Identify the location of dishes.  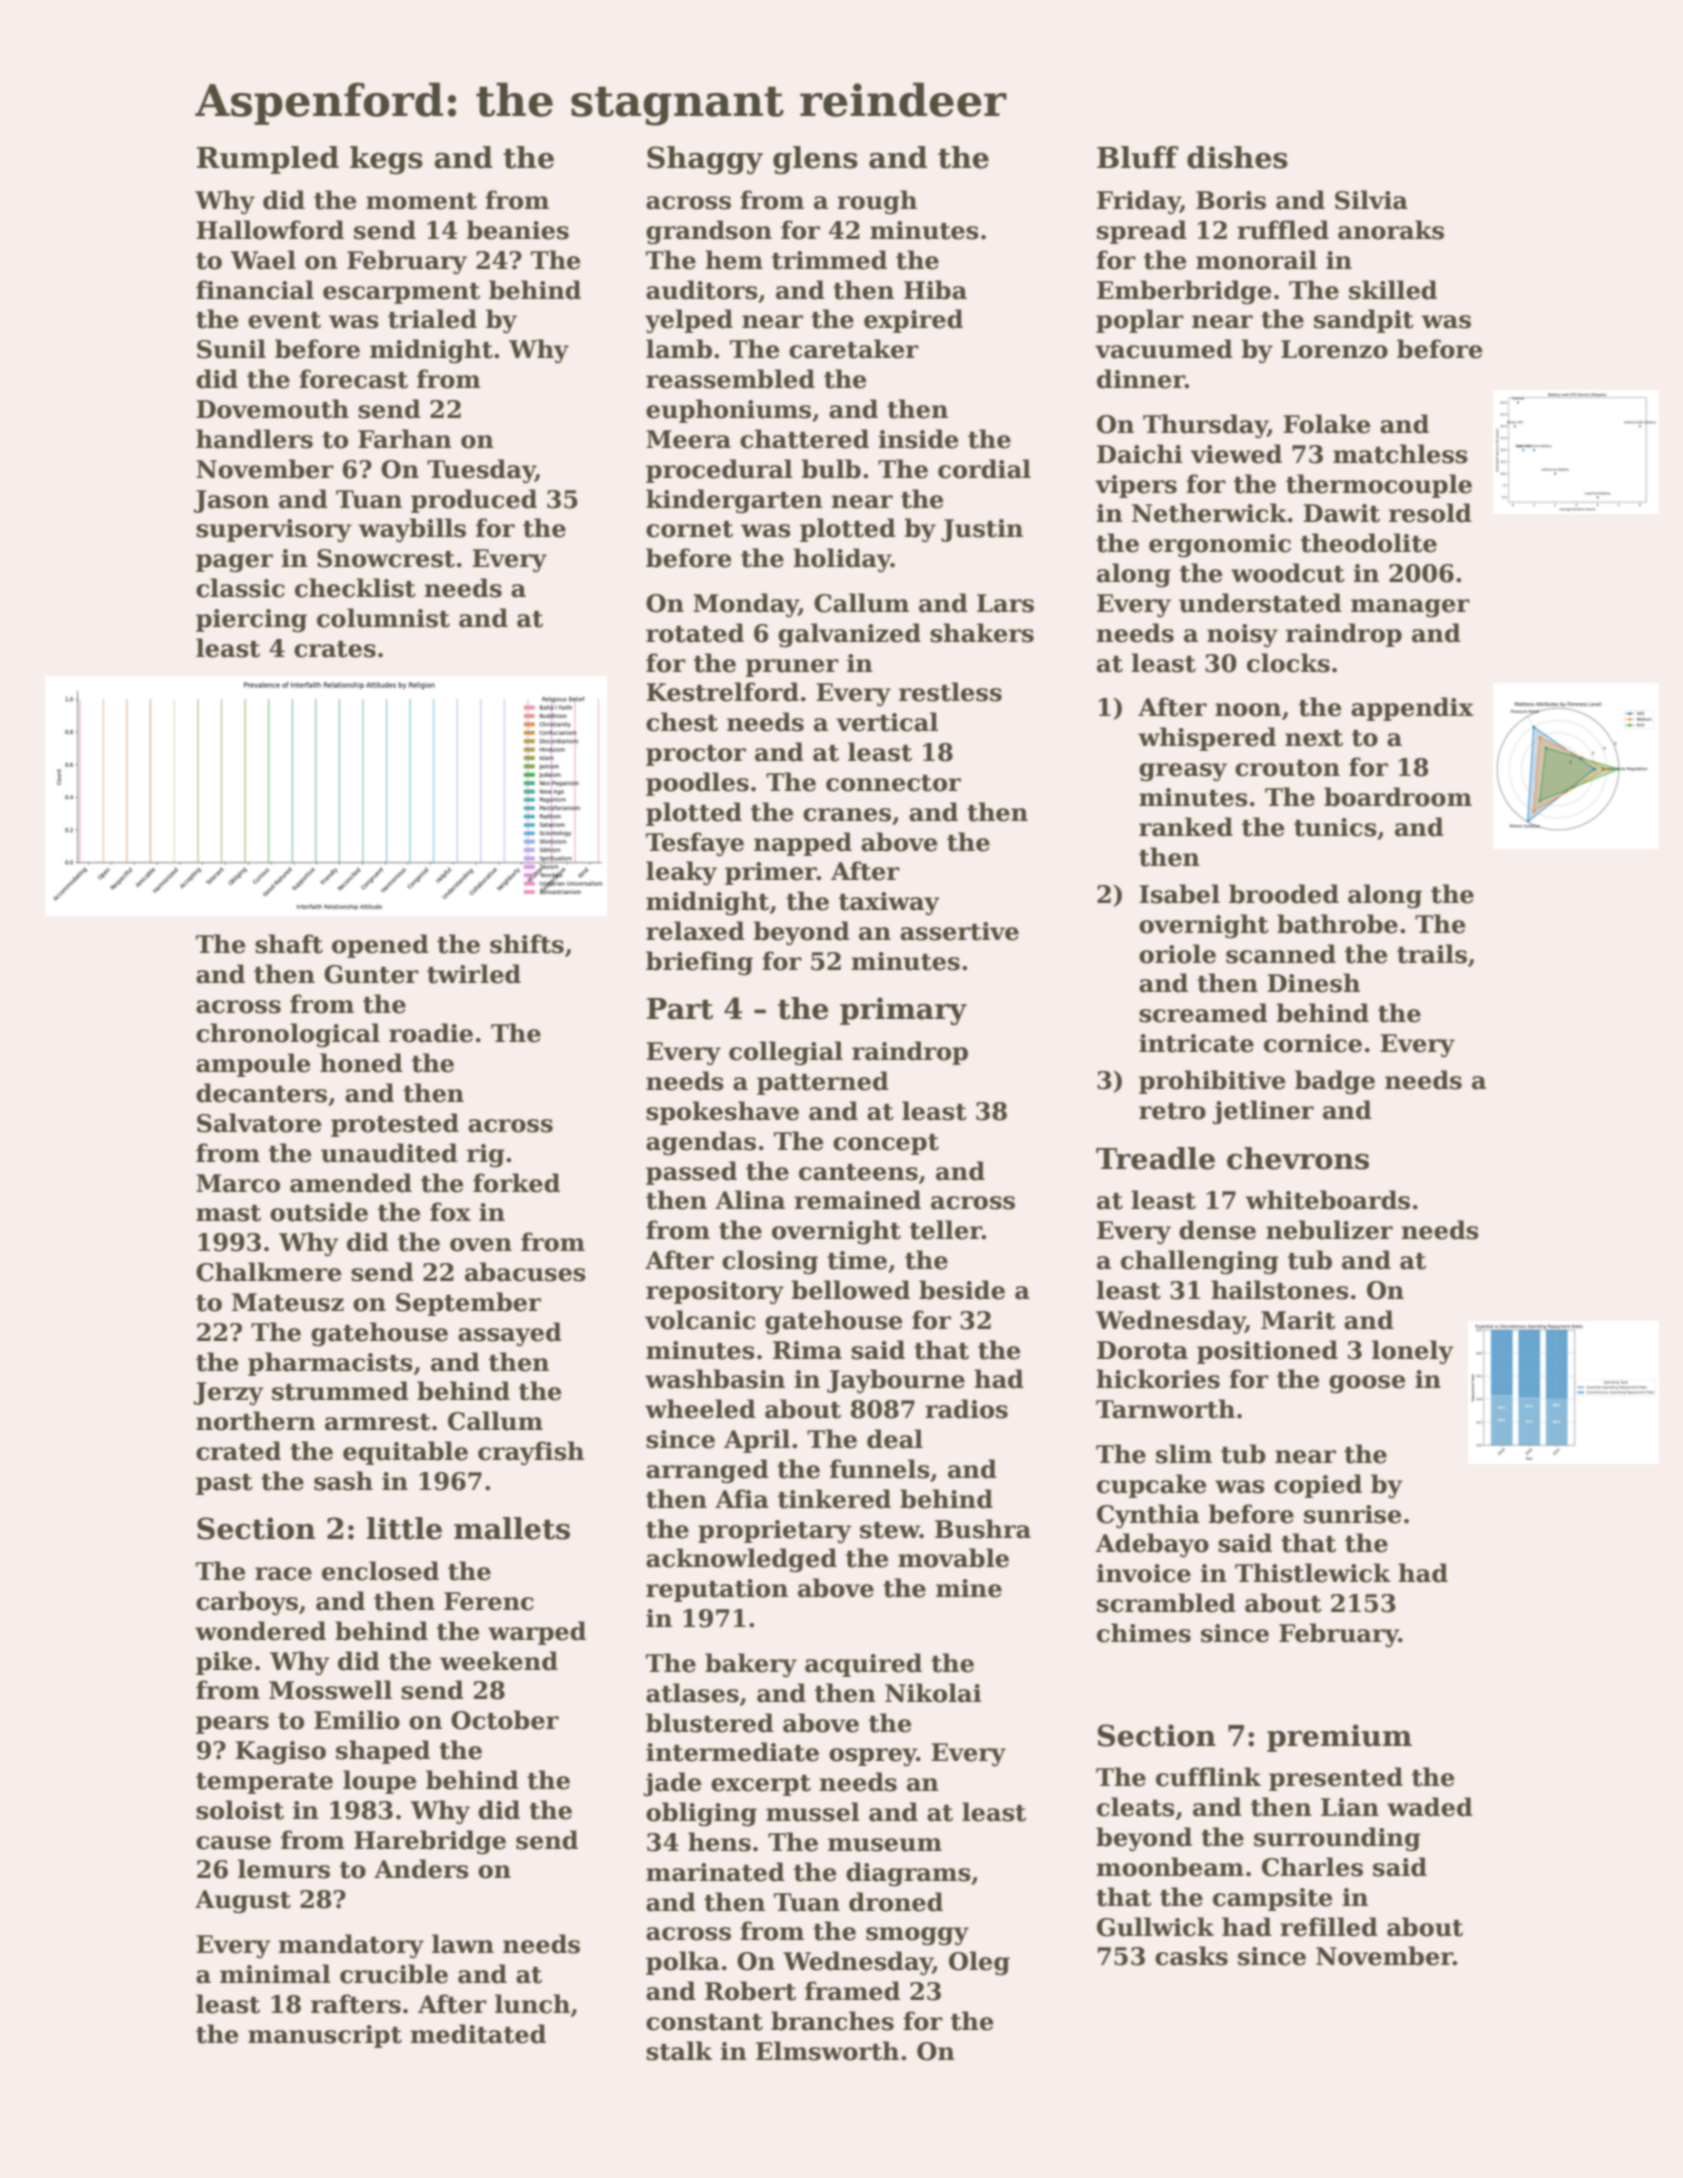
(1237, 157).
